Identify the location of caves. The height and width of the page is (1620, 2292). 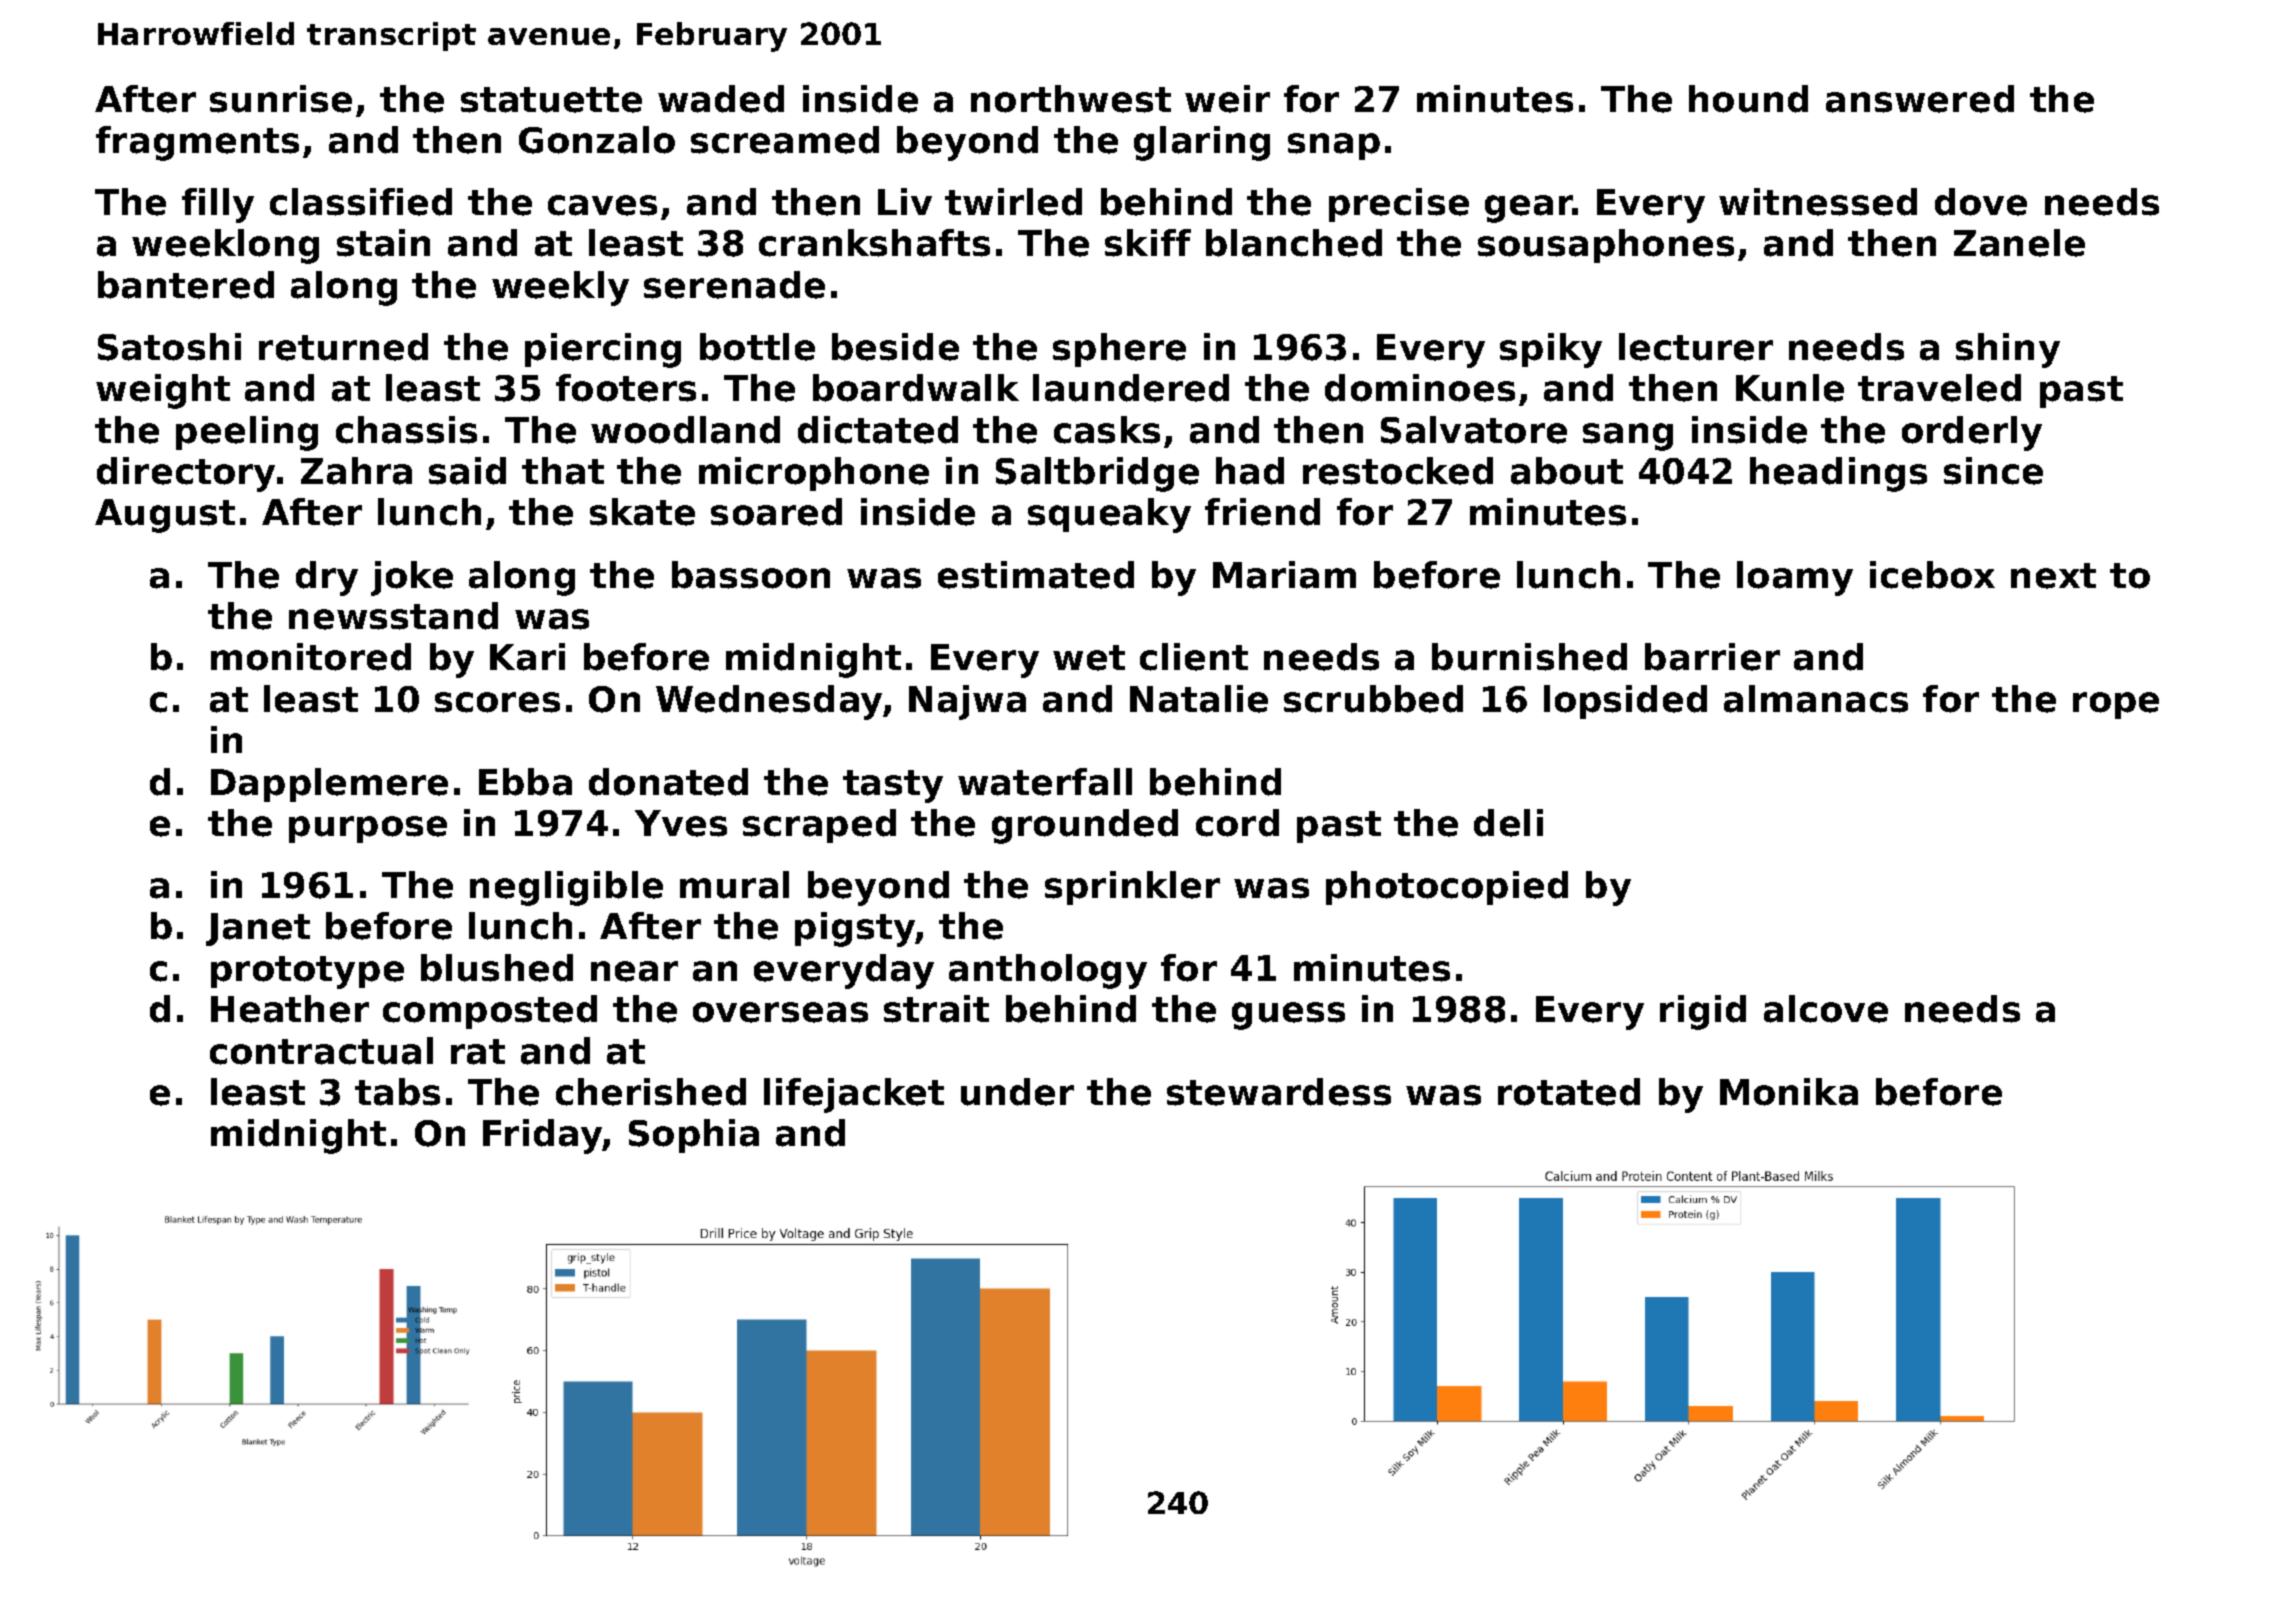
(602, 205).
